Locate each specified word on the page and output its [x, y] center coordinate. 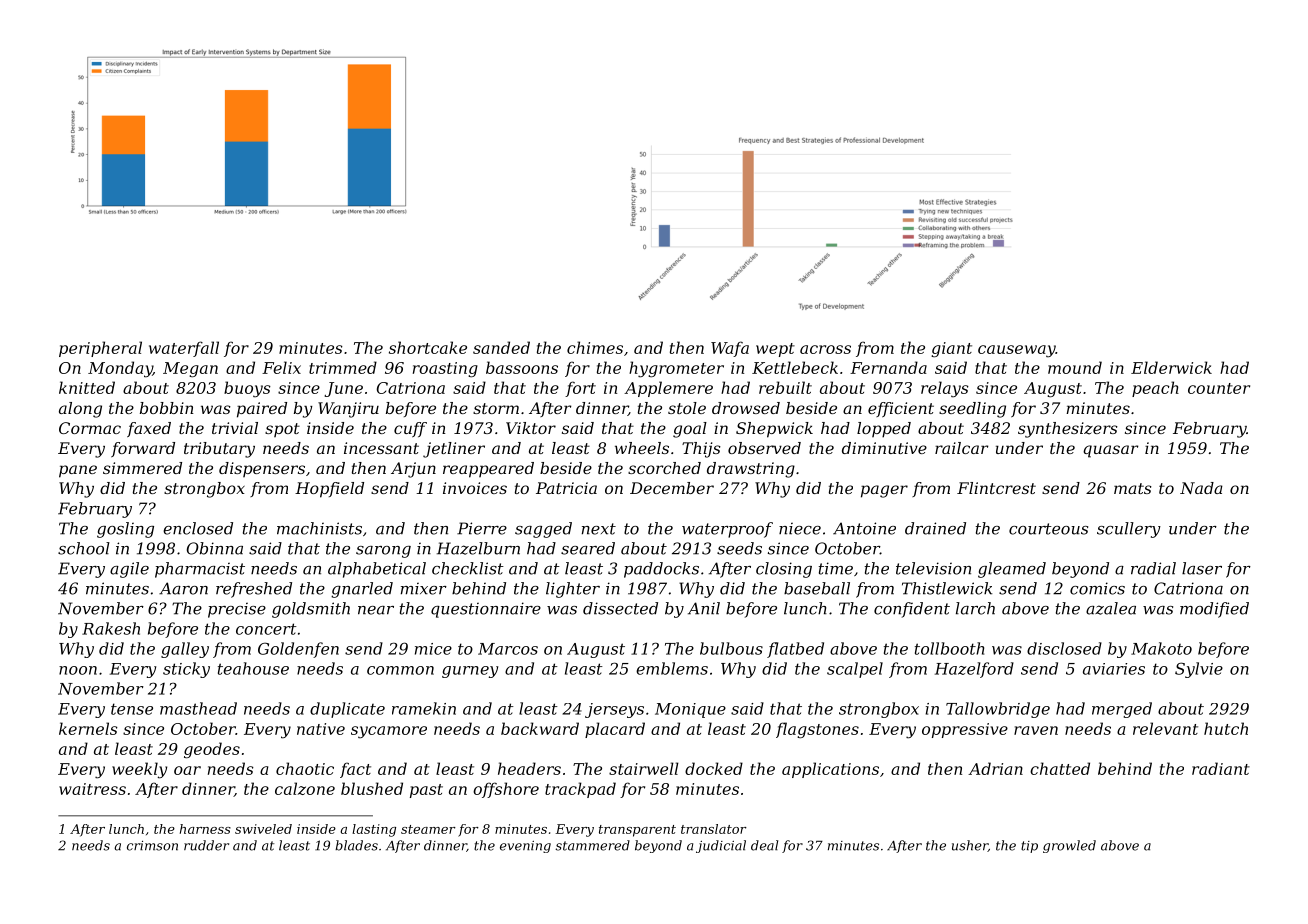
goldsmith [311, 610]
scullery [1129, 530]
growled [1069, 846]
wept [775, 350]
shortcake [428, 347]
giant [951, 349]
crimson [152, 846]
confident [912, 610]
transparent [637, 831]
